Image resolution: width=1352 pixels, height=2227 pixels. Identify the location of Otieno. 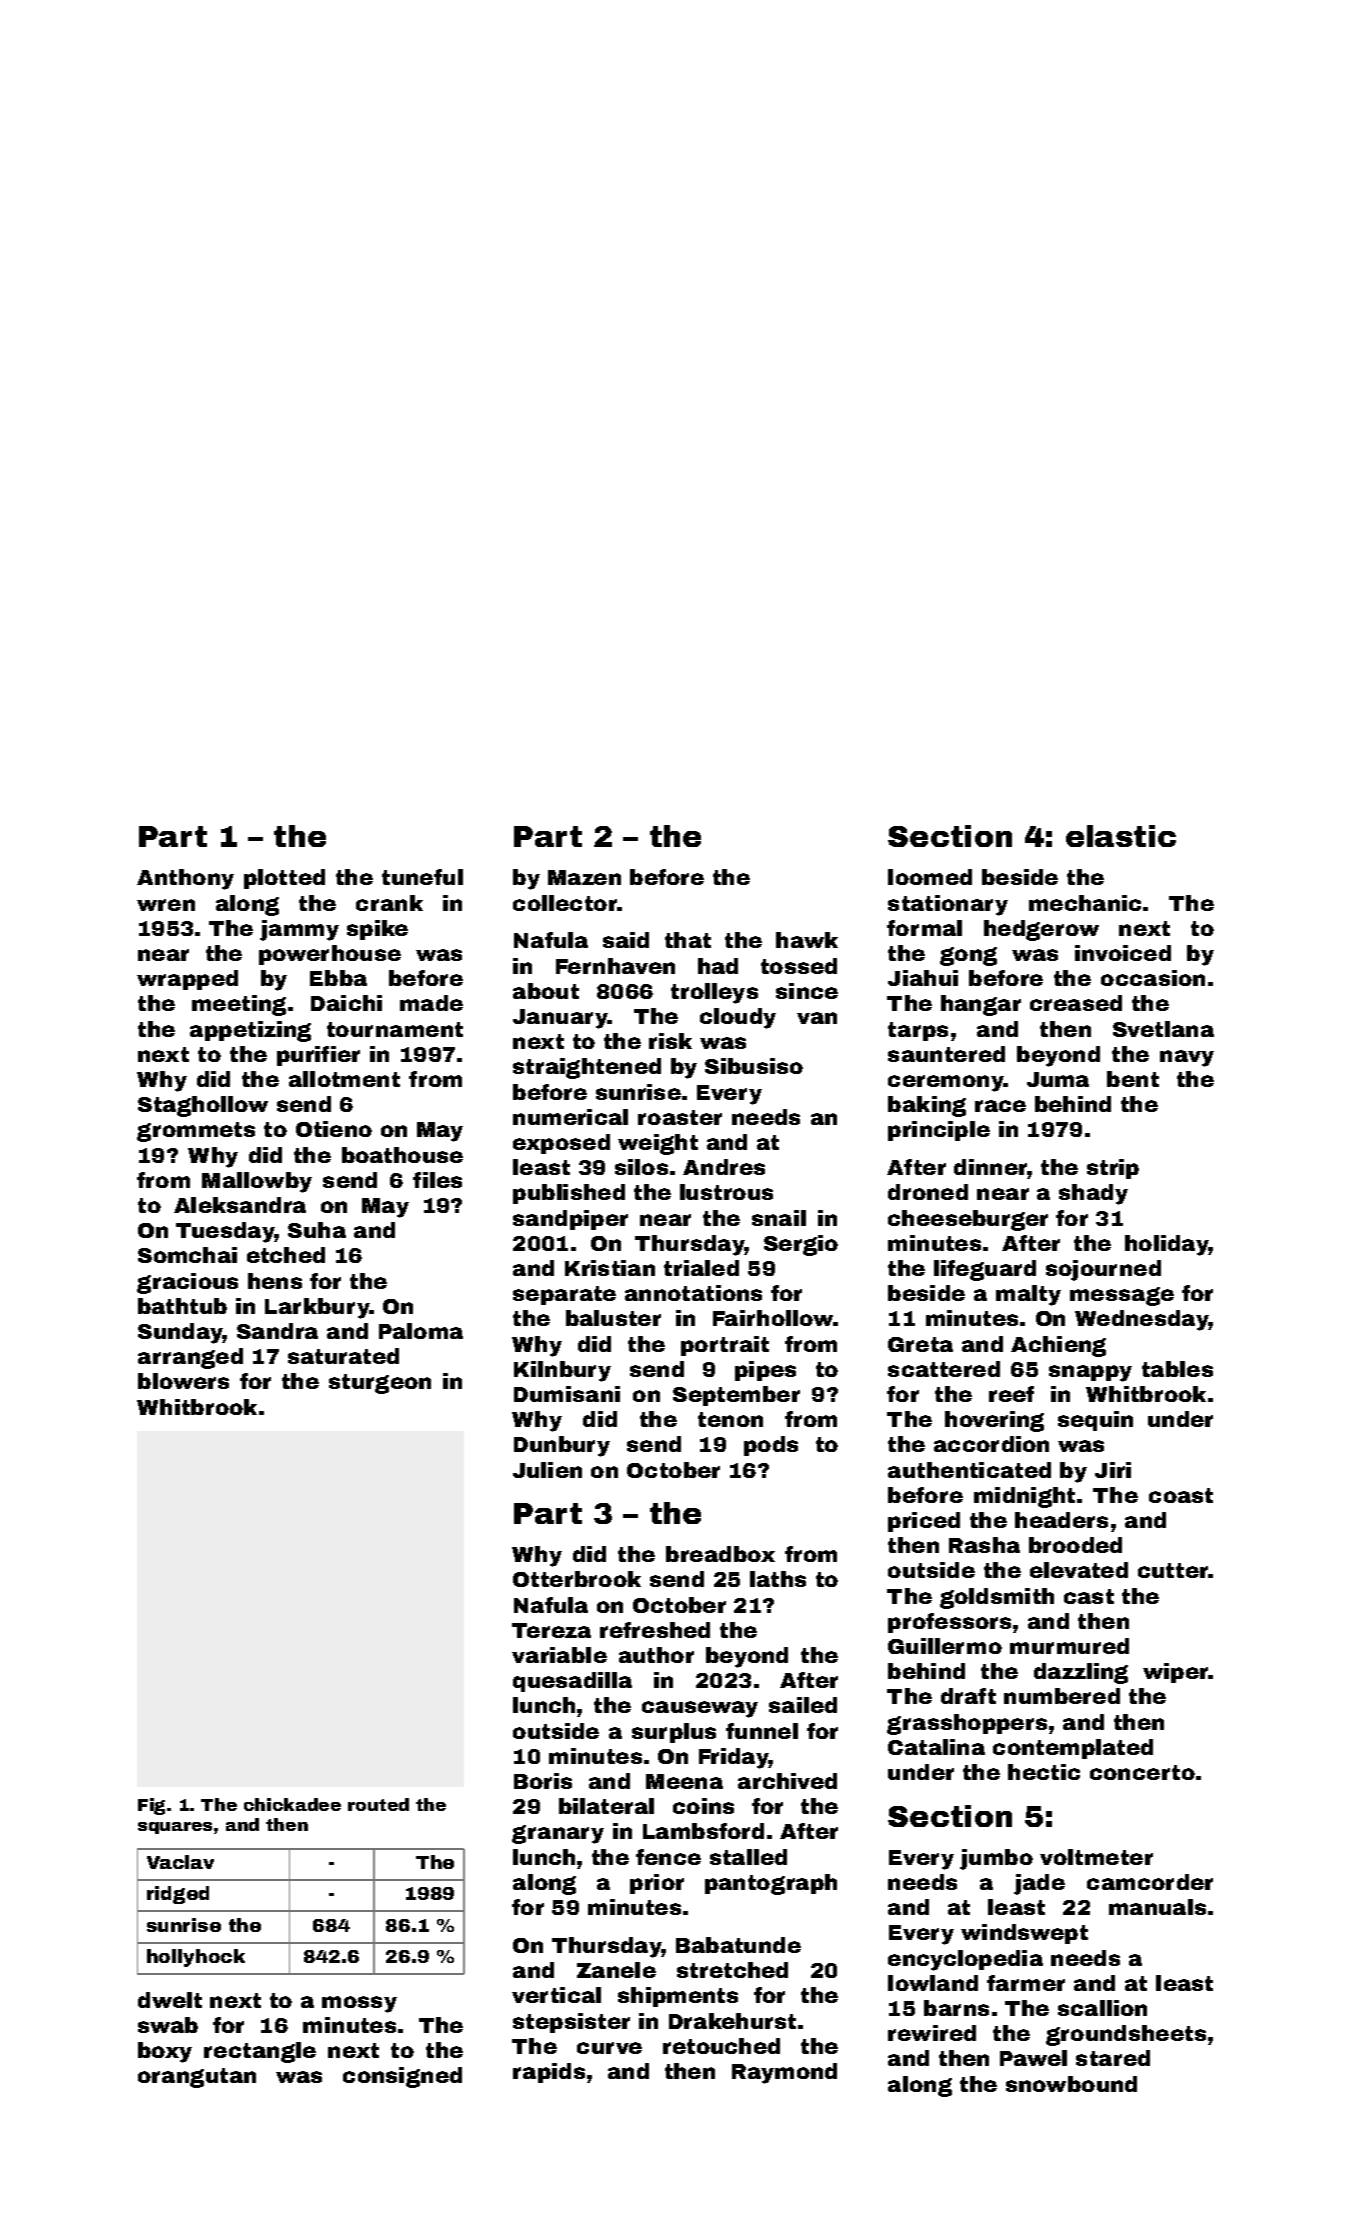
(334, 1129).
